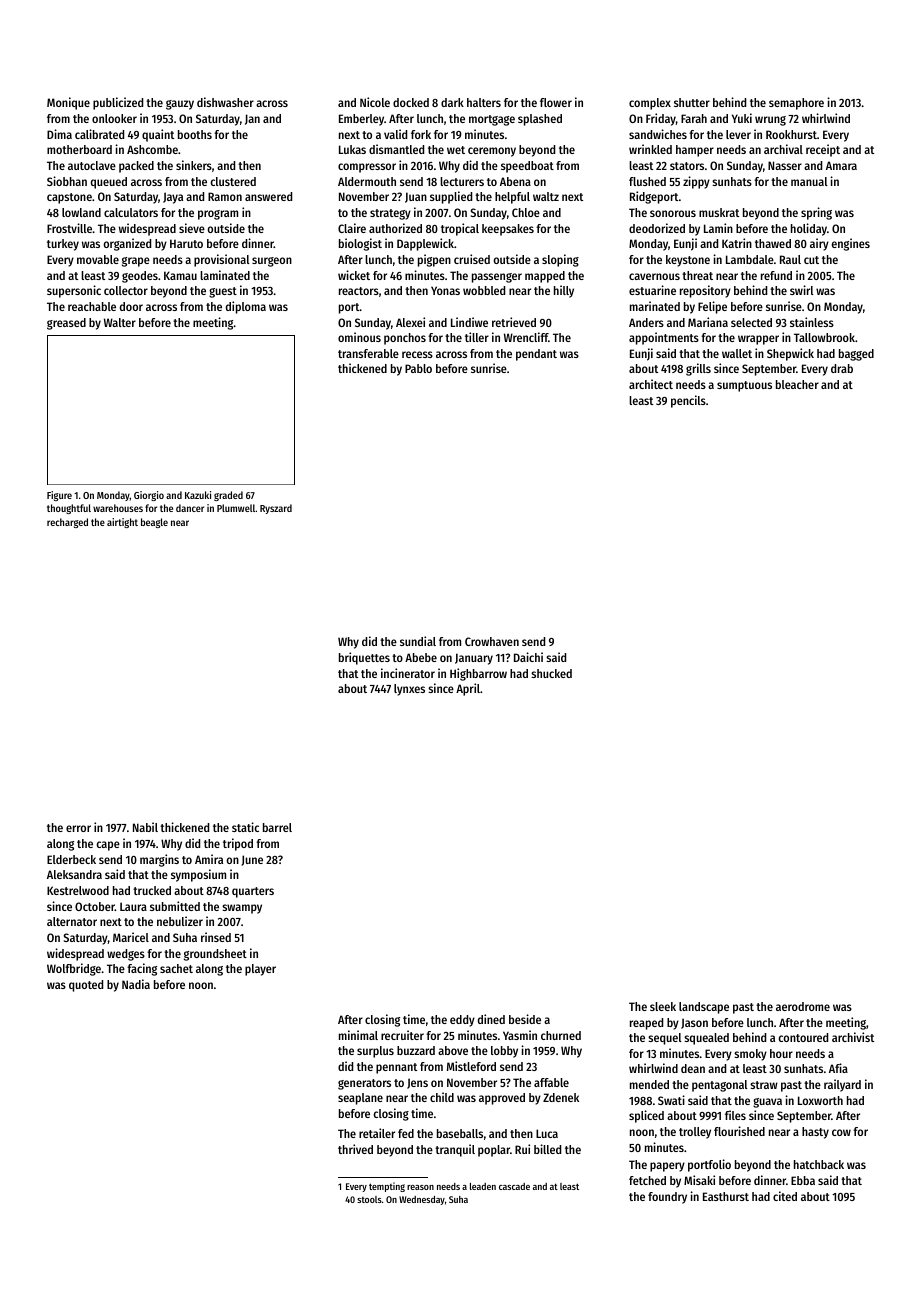 The image size is (924, 1308). I want to click on sleek, so click(663, 1006).
